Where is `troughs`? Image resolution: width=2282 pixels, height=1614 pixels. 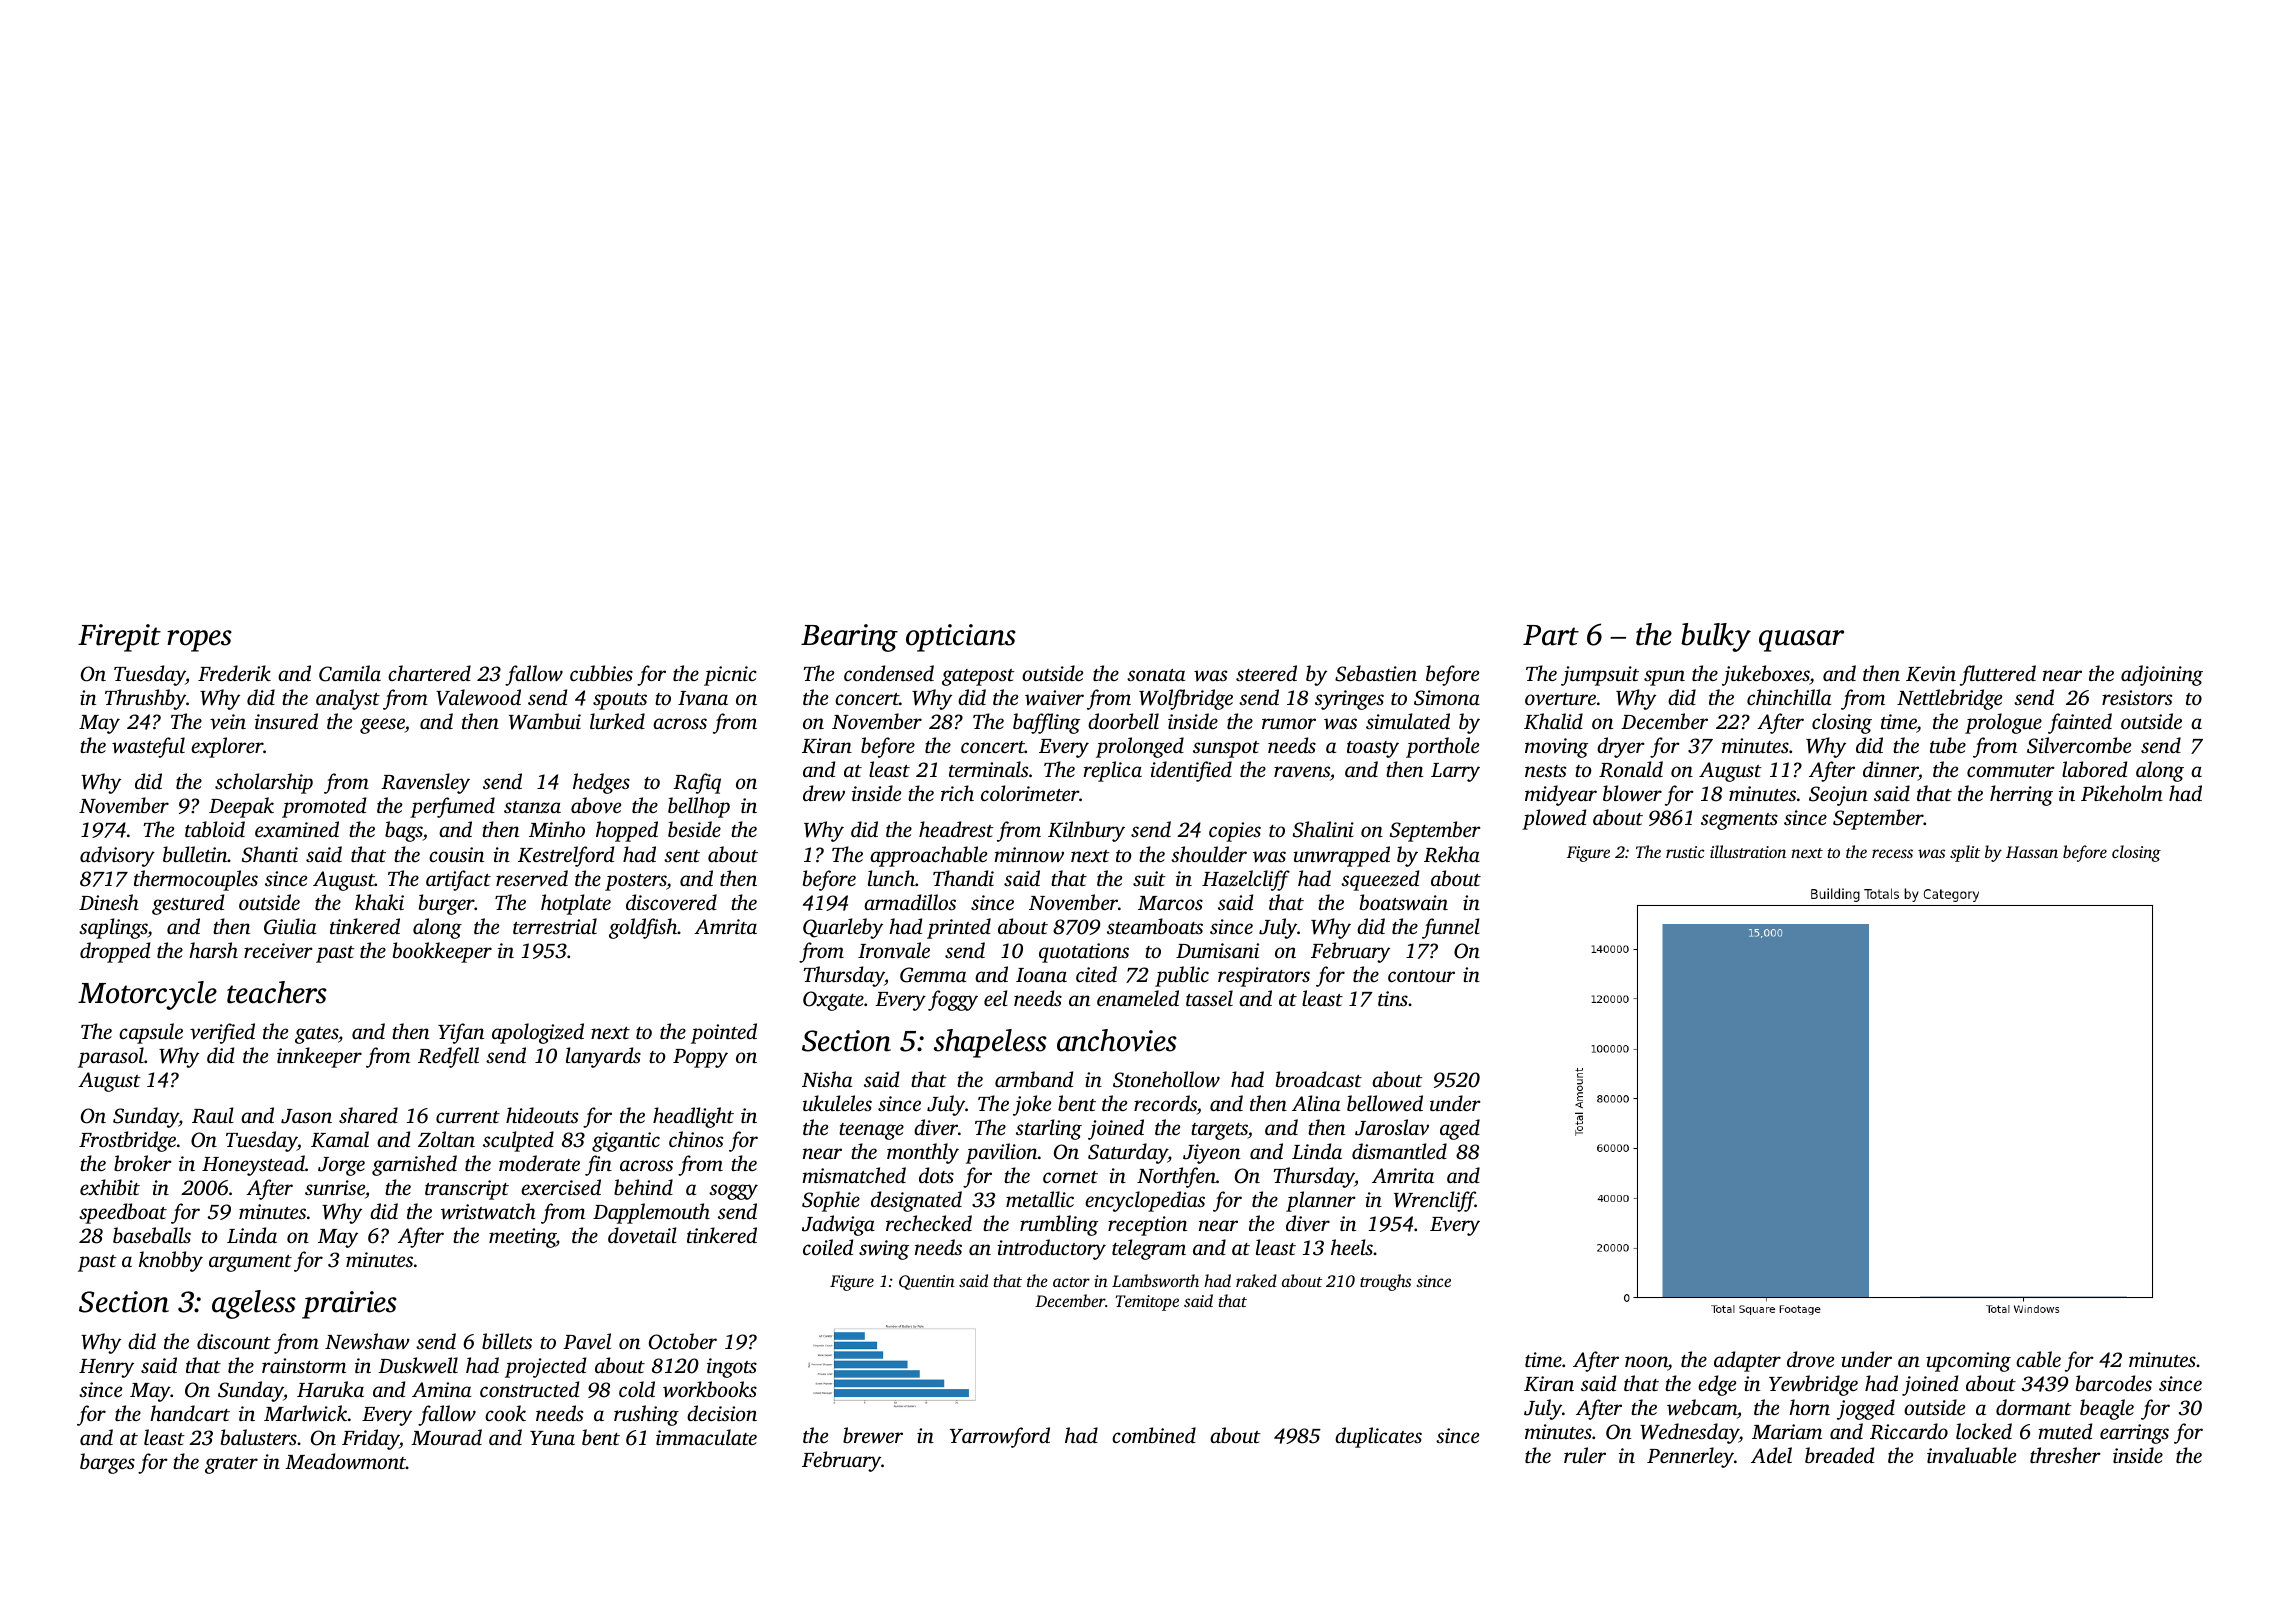
troughs is located at coordinates (1385, 1282).
